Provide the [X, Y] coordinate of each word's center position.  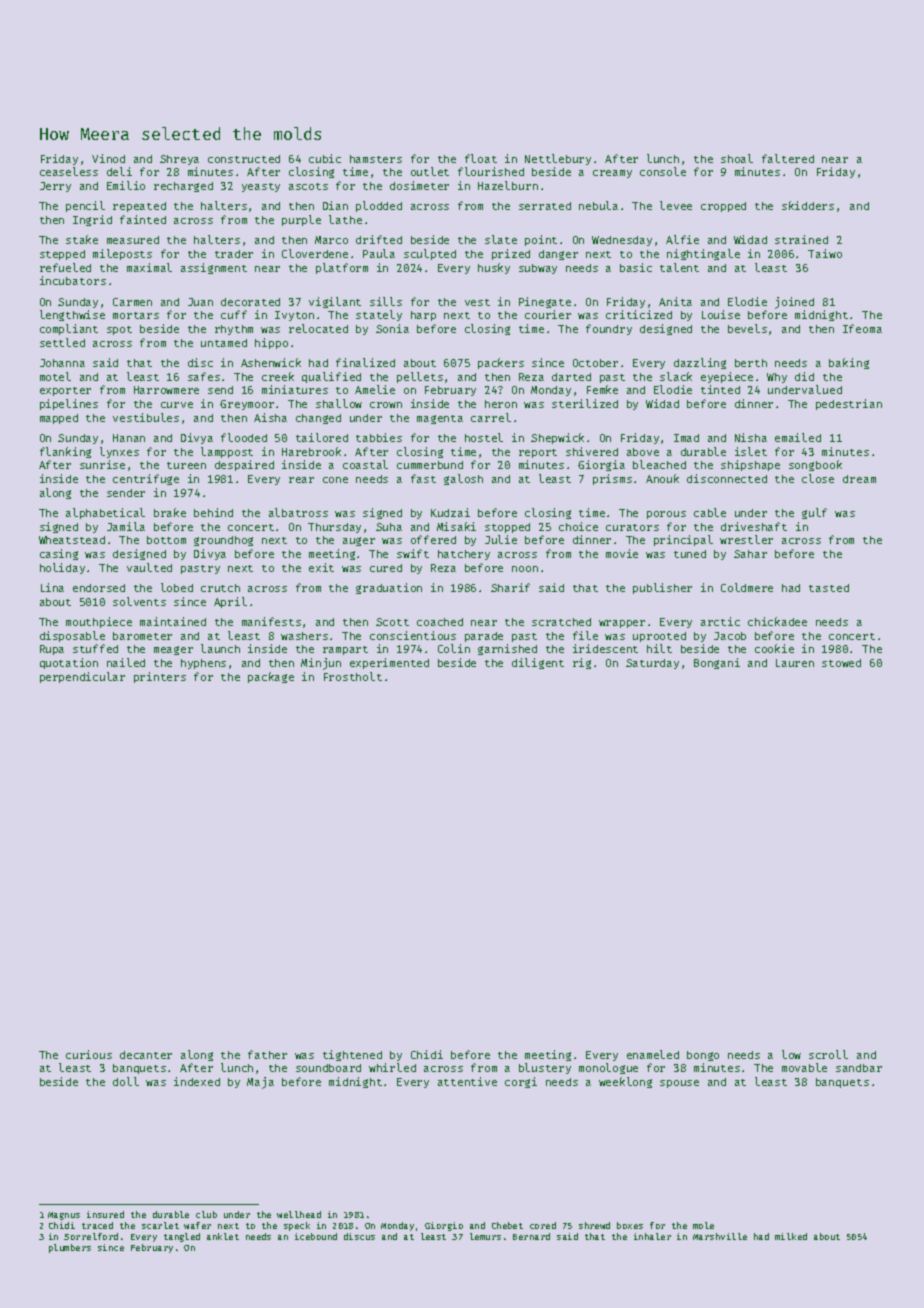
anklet [223, 1236]
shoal [737, 158]
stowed [841, 663]
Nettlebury [558, 159]
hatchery [464, 555]
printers [160, 677]
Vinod [108, 158]
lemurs [485, 1236]
